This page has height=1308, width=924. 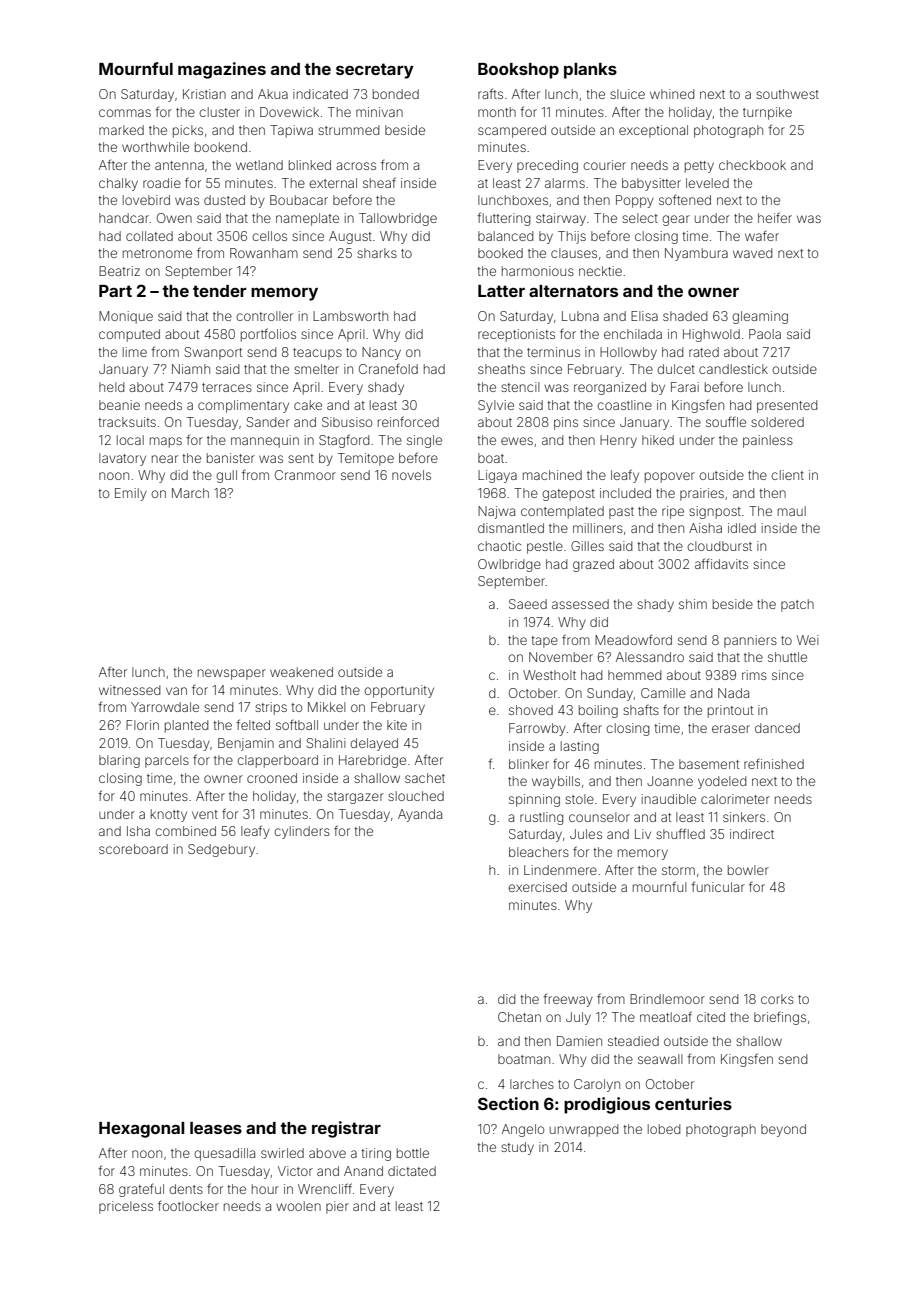 What do you see at coordinates (425, 778) in the page?
I see `sachet` at bounding box center [425, 778].
